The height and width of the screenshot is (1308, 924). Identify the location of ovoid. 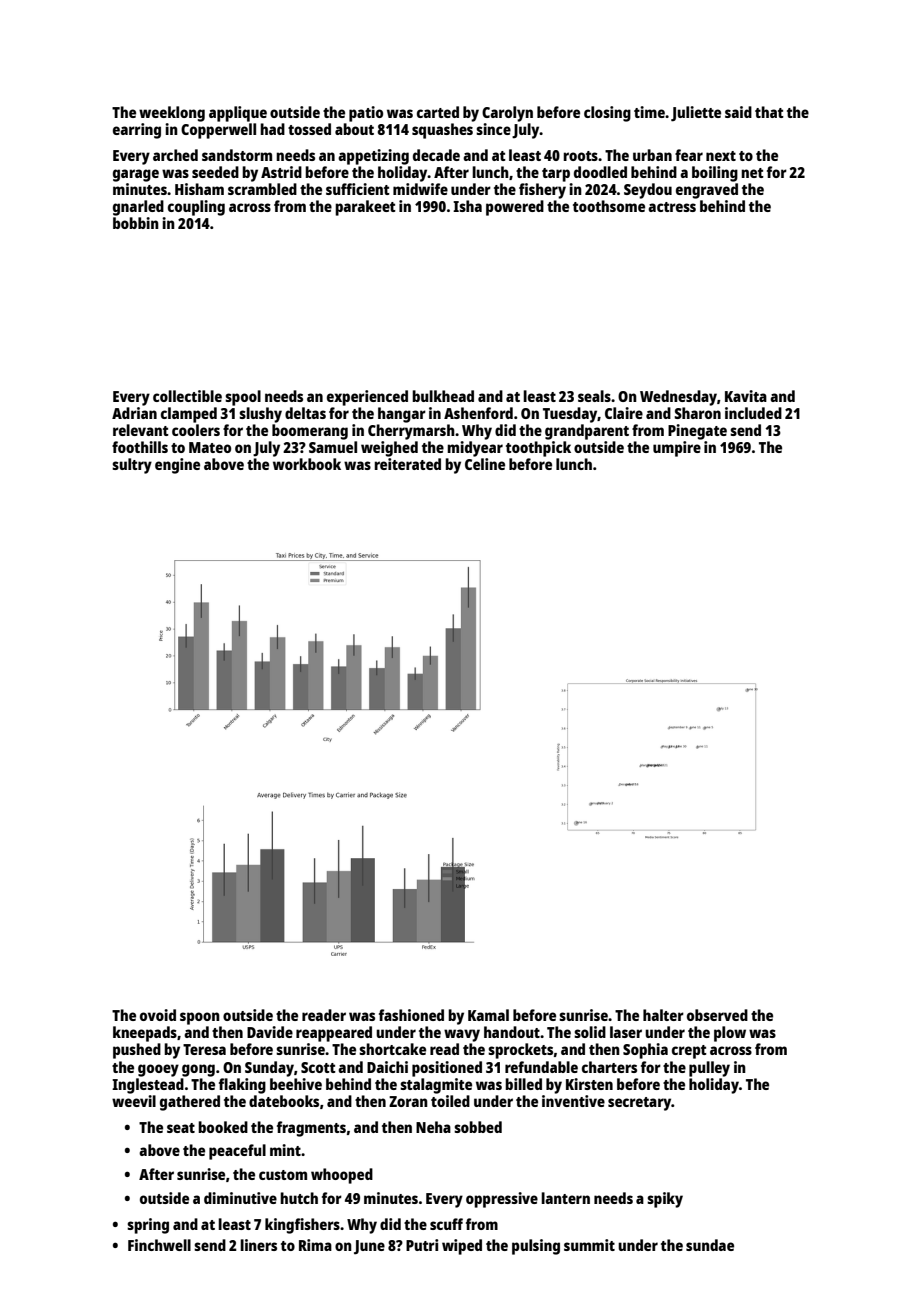
(158, 1015).
